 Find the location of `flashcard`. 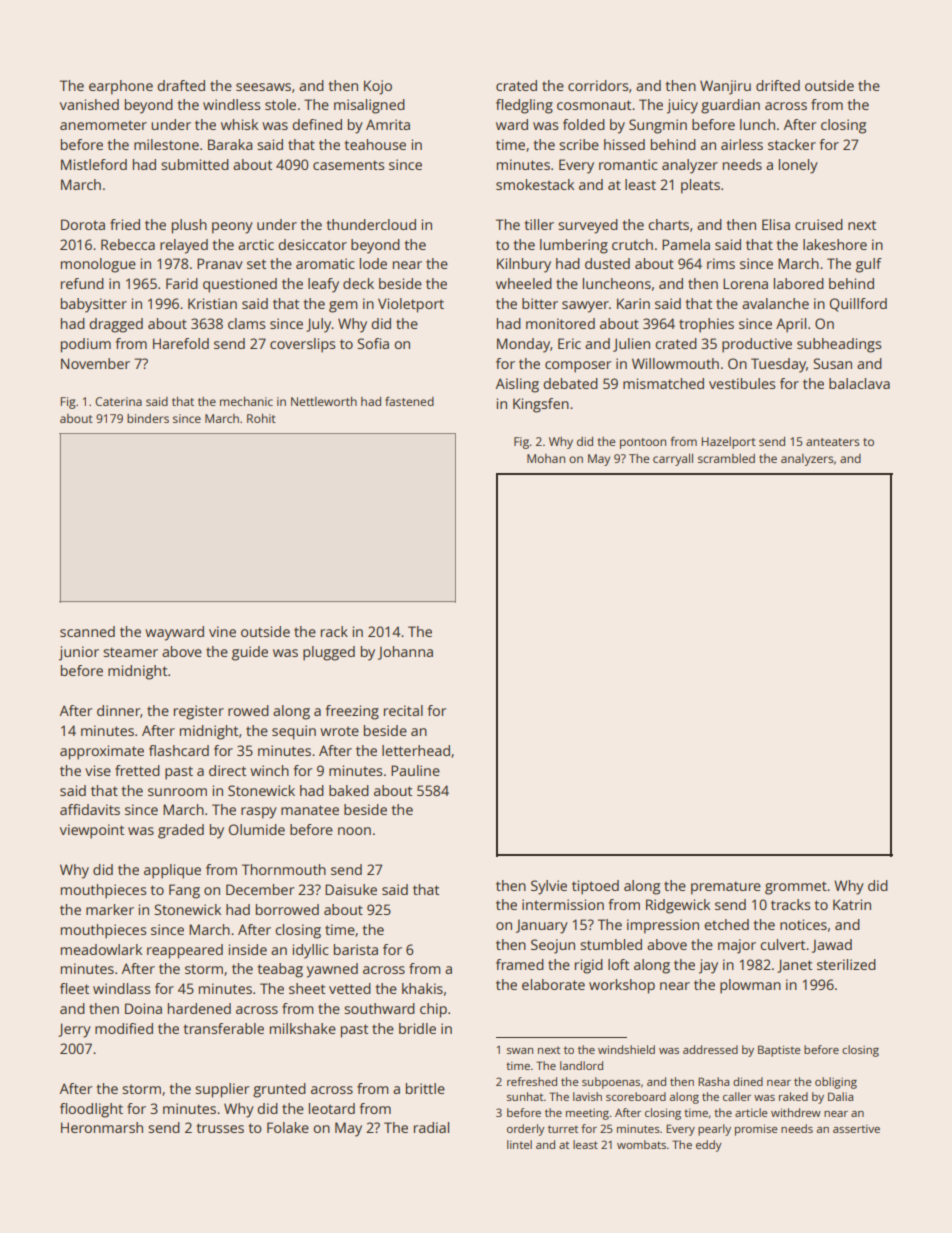

flashcard is located at coordinates (179, 750).
